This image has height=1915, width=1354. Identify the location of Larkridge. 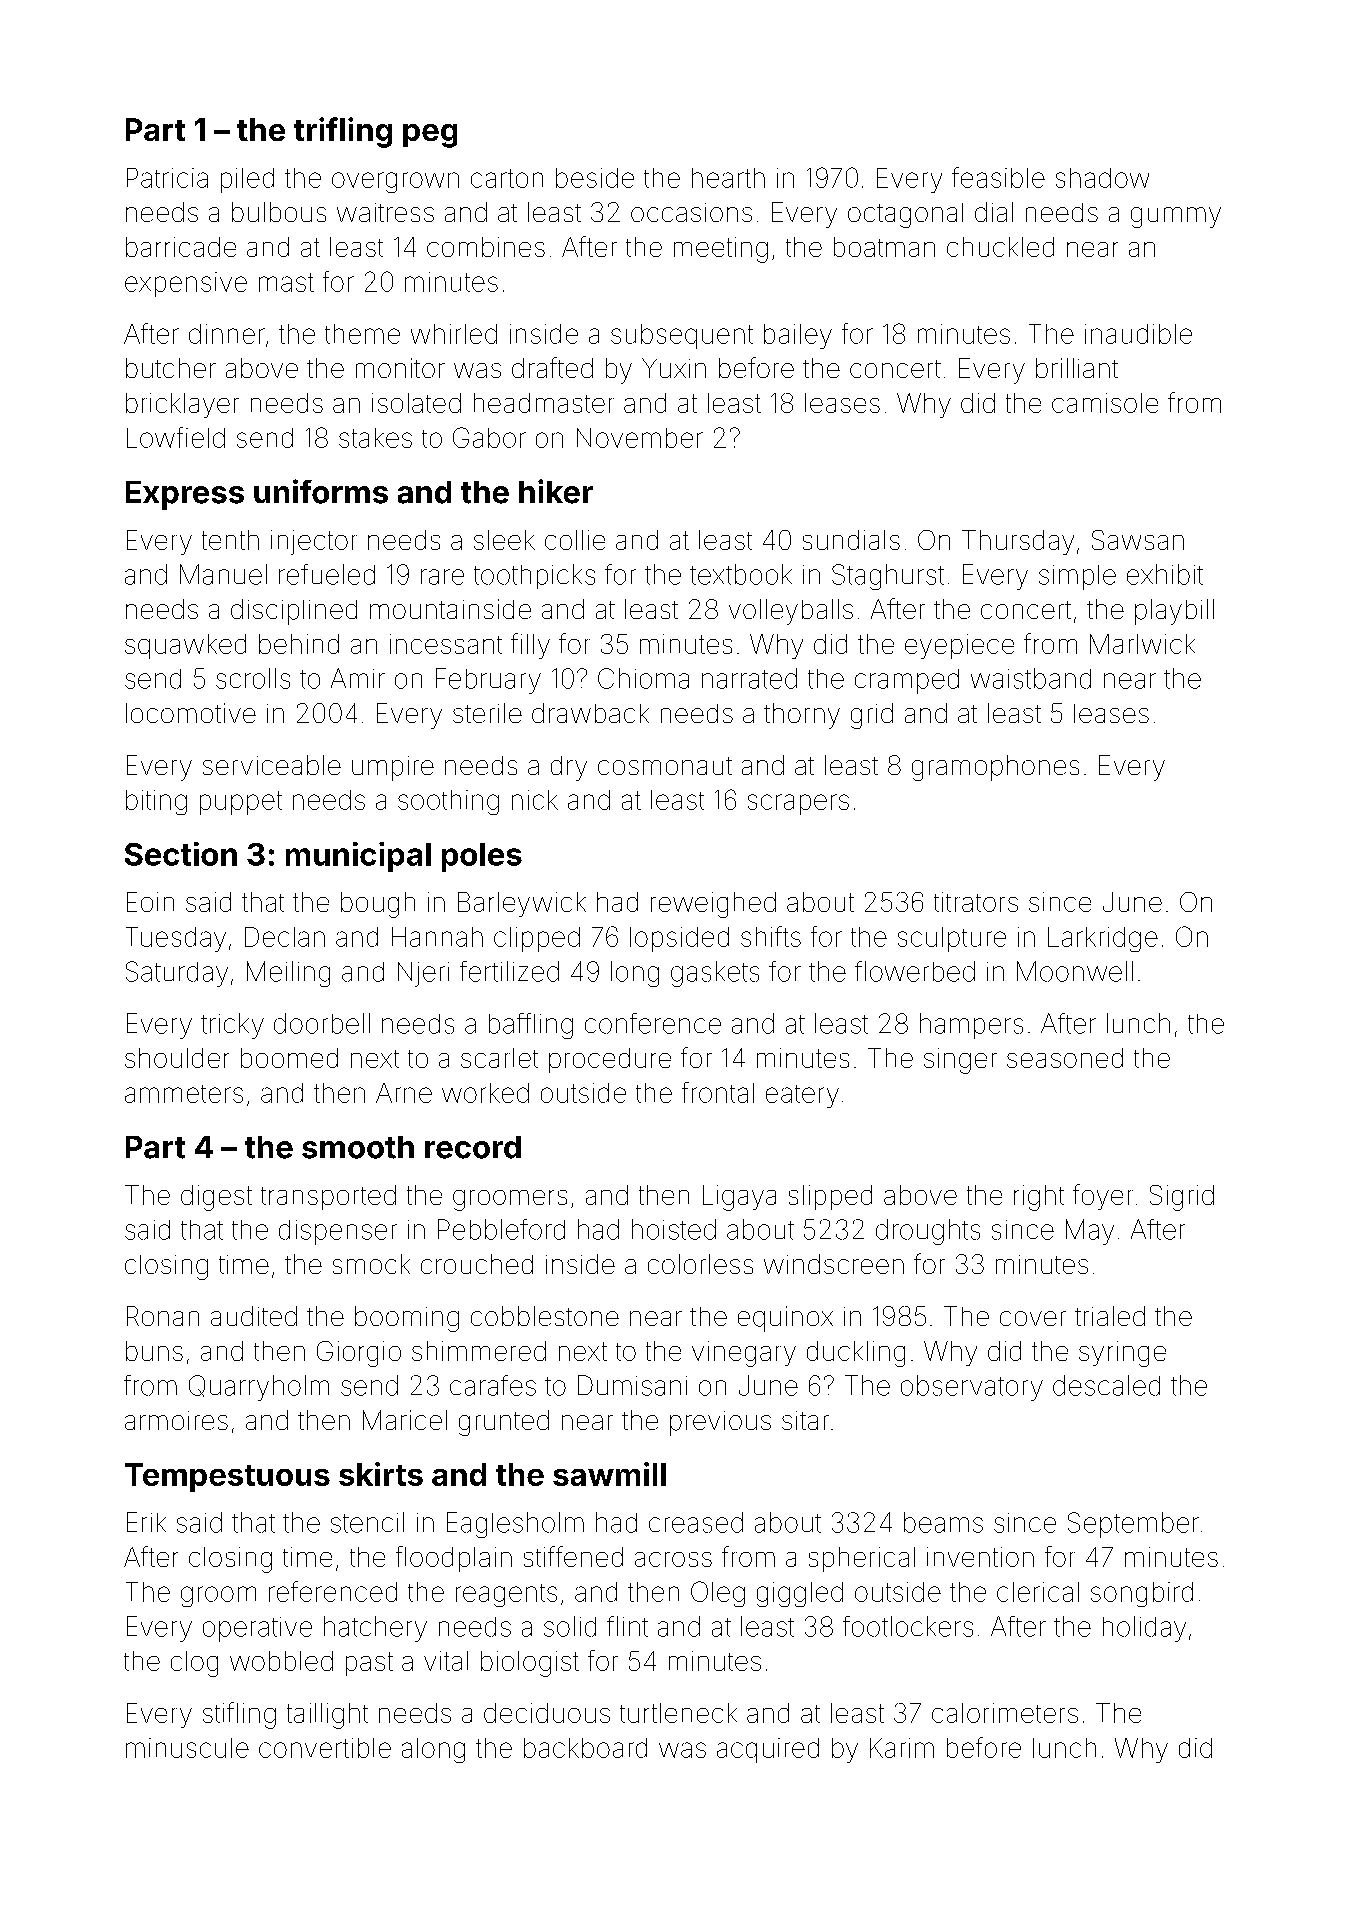
(1103, 939).
